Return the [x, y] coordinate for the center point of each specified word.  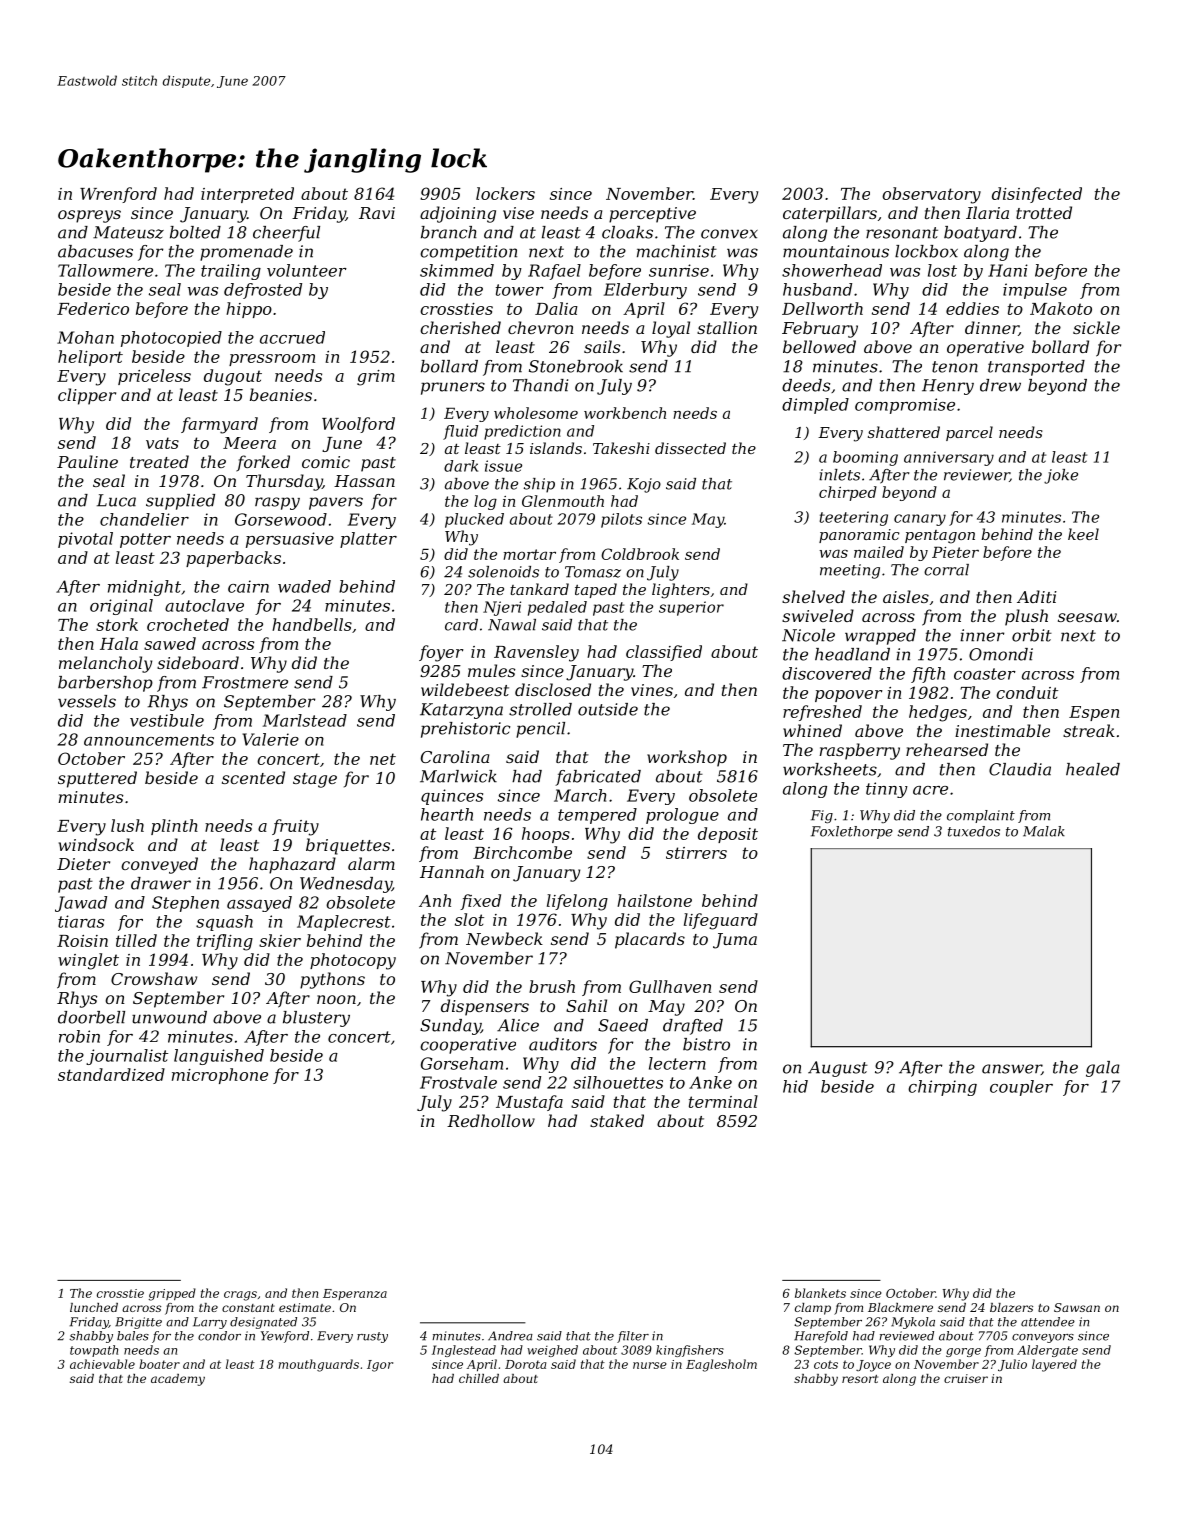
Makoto [1061, 308]
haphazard [292, 865]
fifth [928, 675]
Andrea [510, 1336]
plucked [474, 520]
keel [1083, 534]
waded [304, 586]
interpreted [247, 195]
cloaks [627, 232]
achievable [102, 1364]
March [580, 795]
